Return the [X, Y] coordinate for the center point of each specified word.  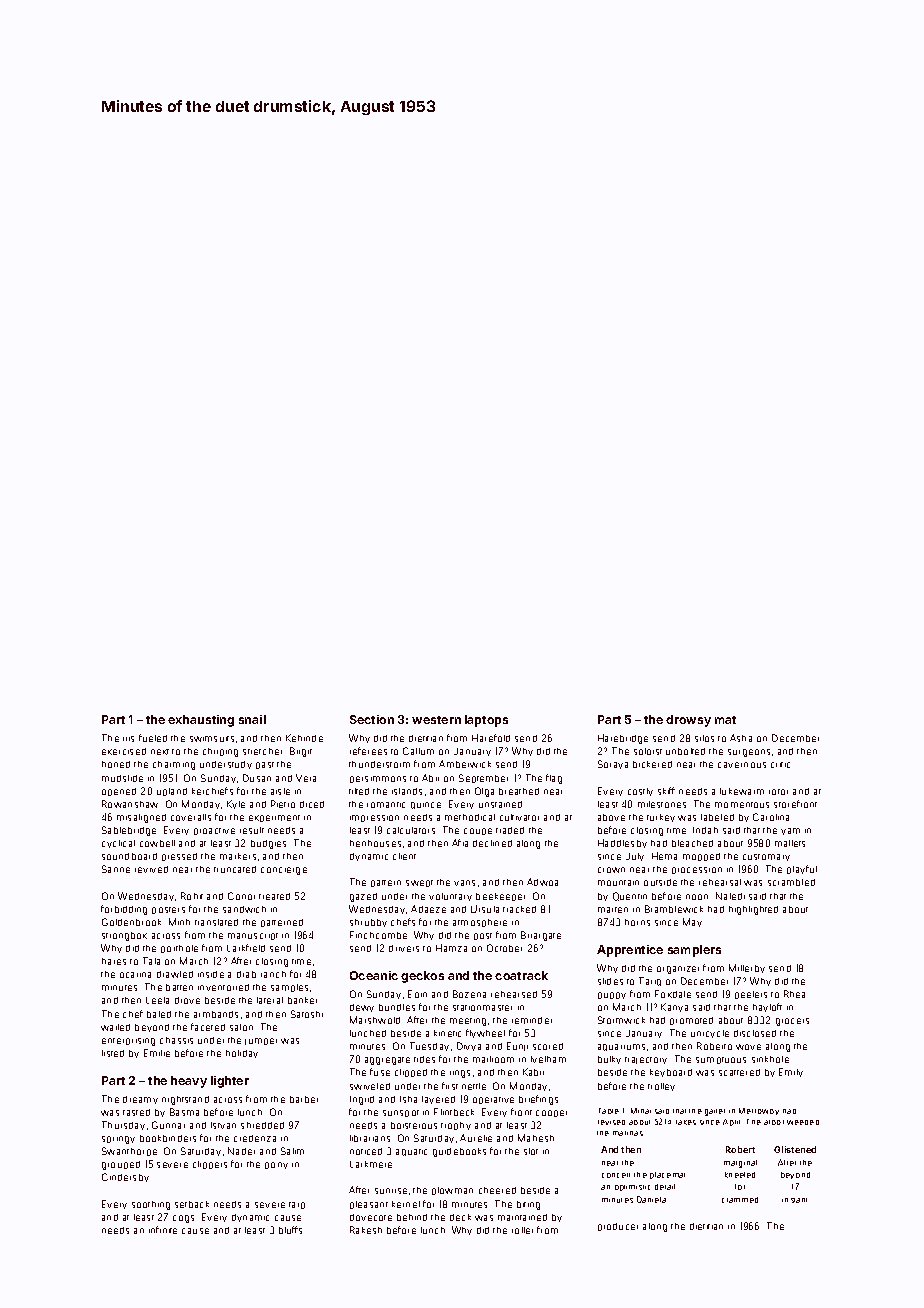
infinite [163, 1230]
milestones [662, 804]
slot [531, 1151]
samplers [694, 951]
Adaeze [428, 909]
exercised [124, 751]
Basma [184, 1112]
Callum [418, 751]
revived [151, 869]
